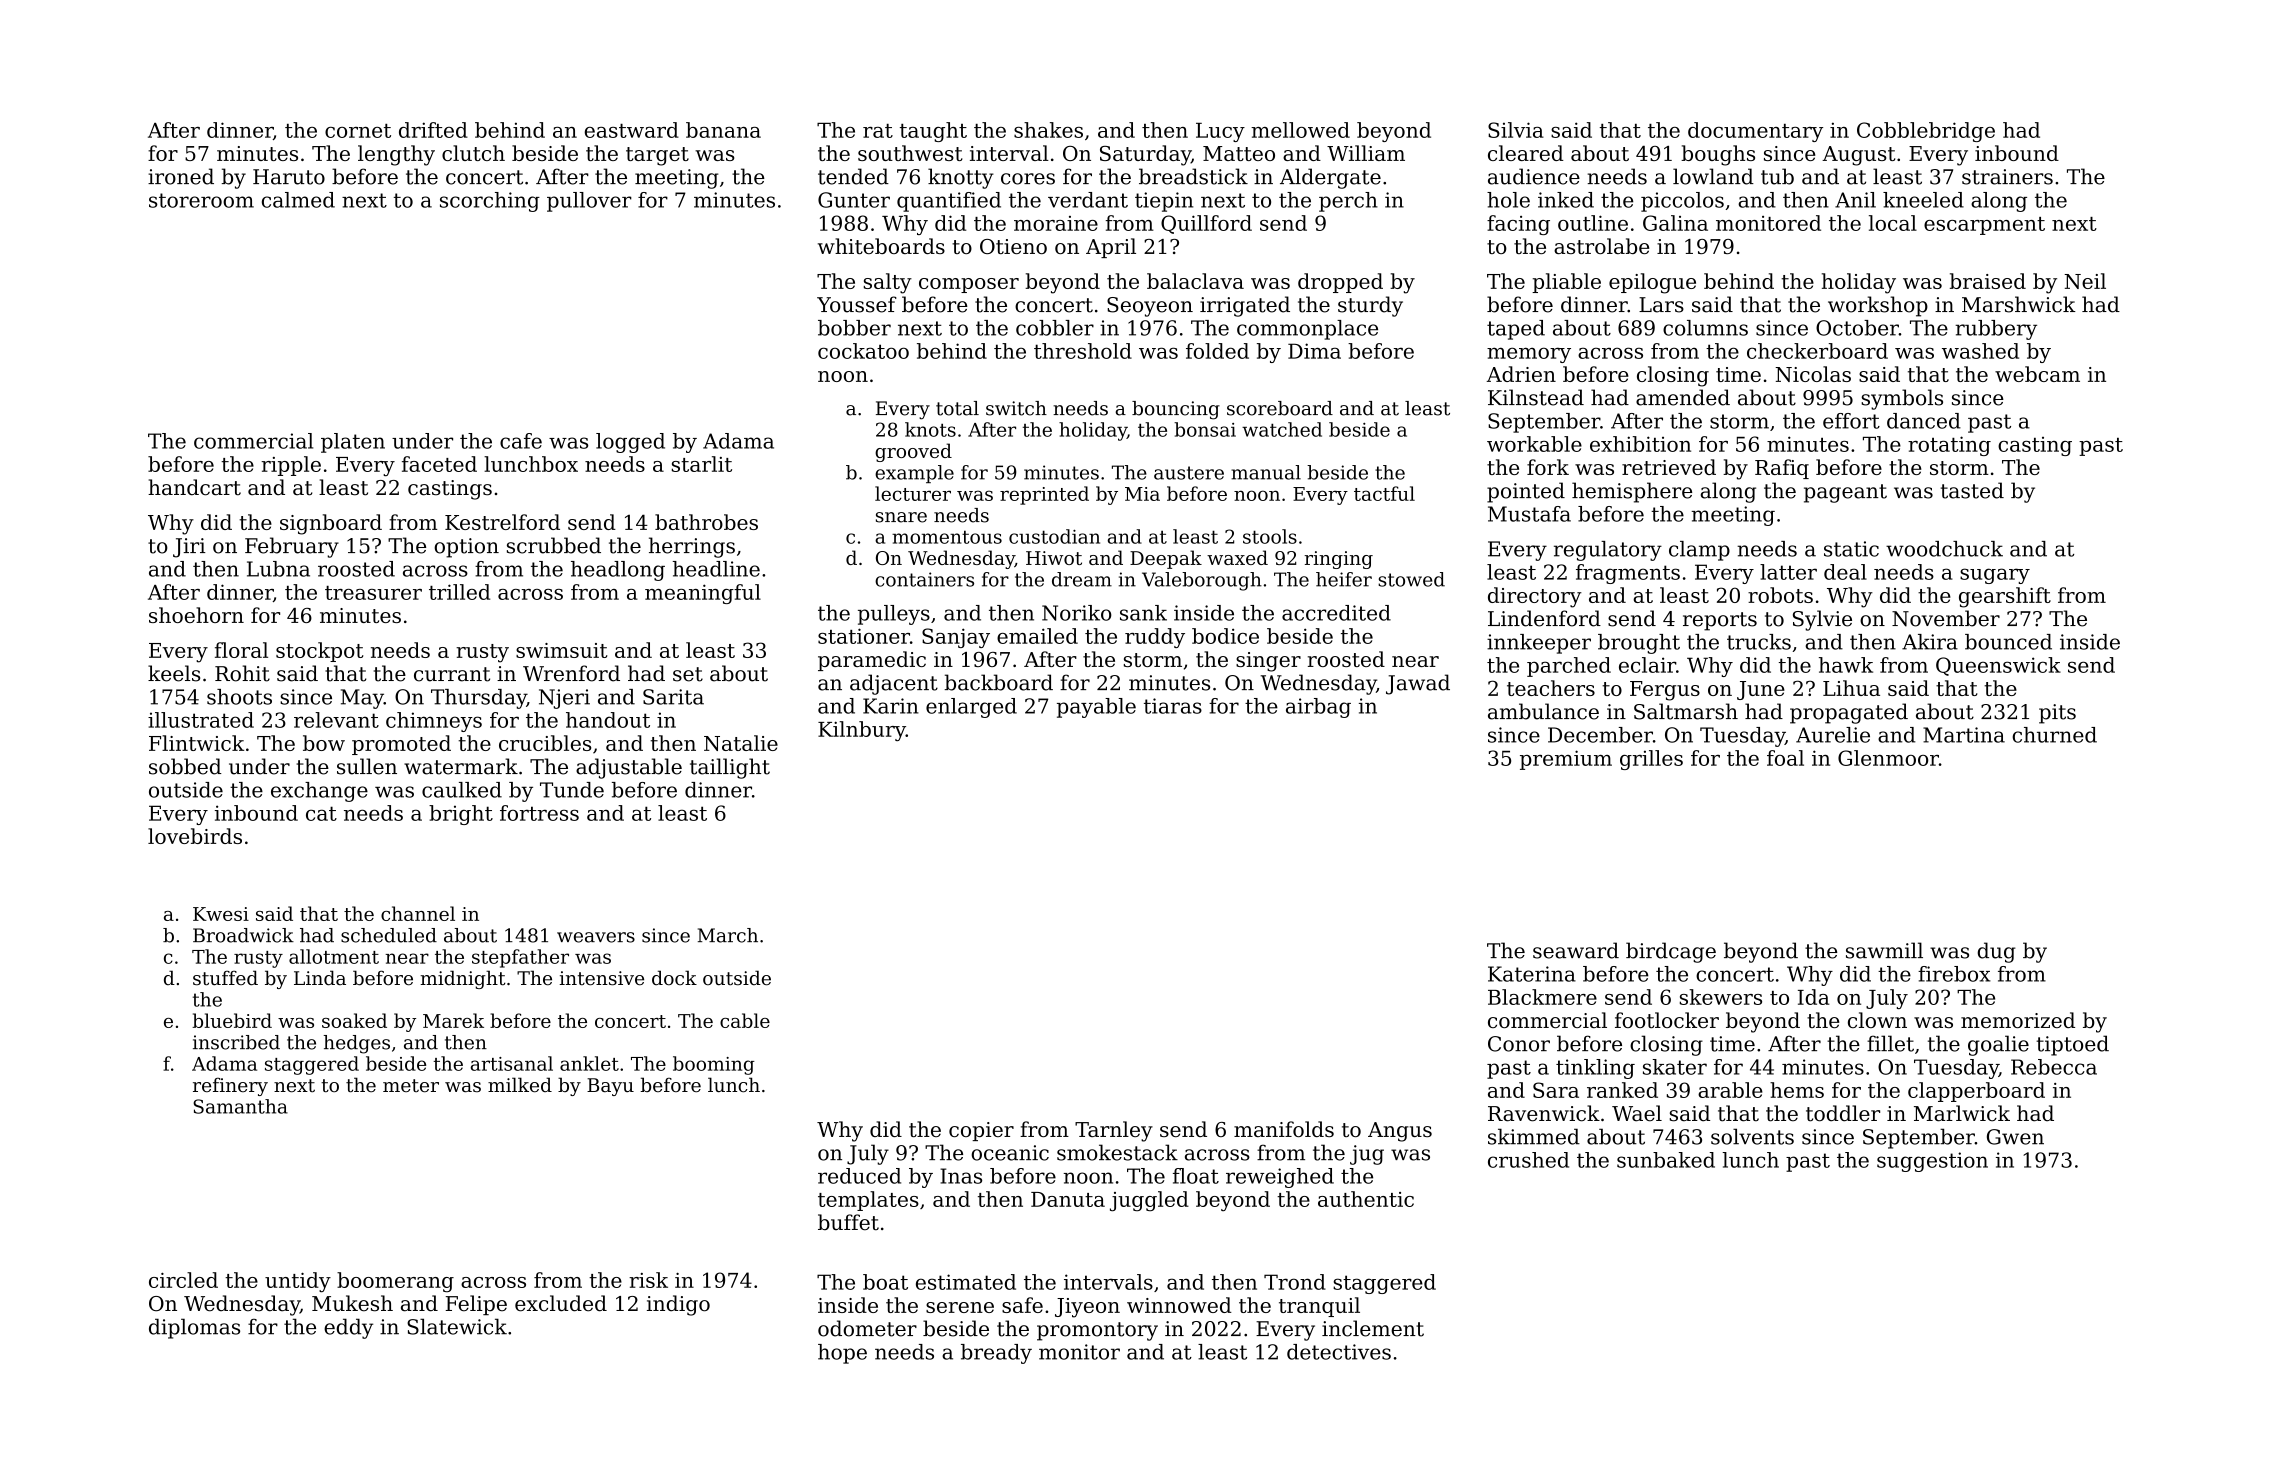 The height and width of the screenshot is (1469, 2271). I want to click on weavers, so click(596, 937).
